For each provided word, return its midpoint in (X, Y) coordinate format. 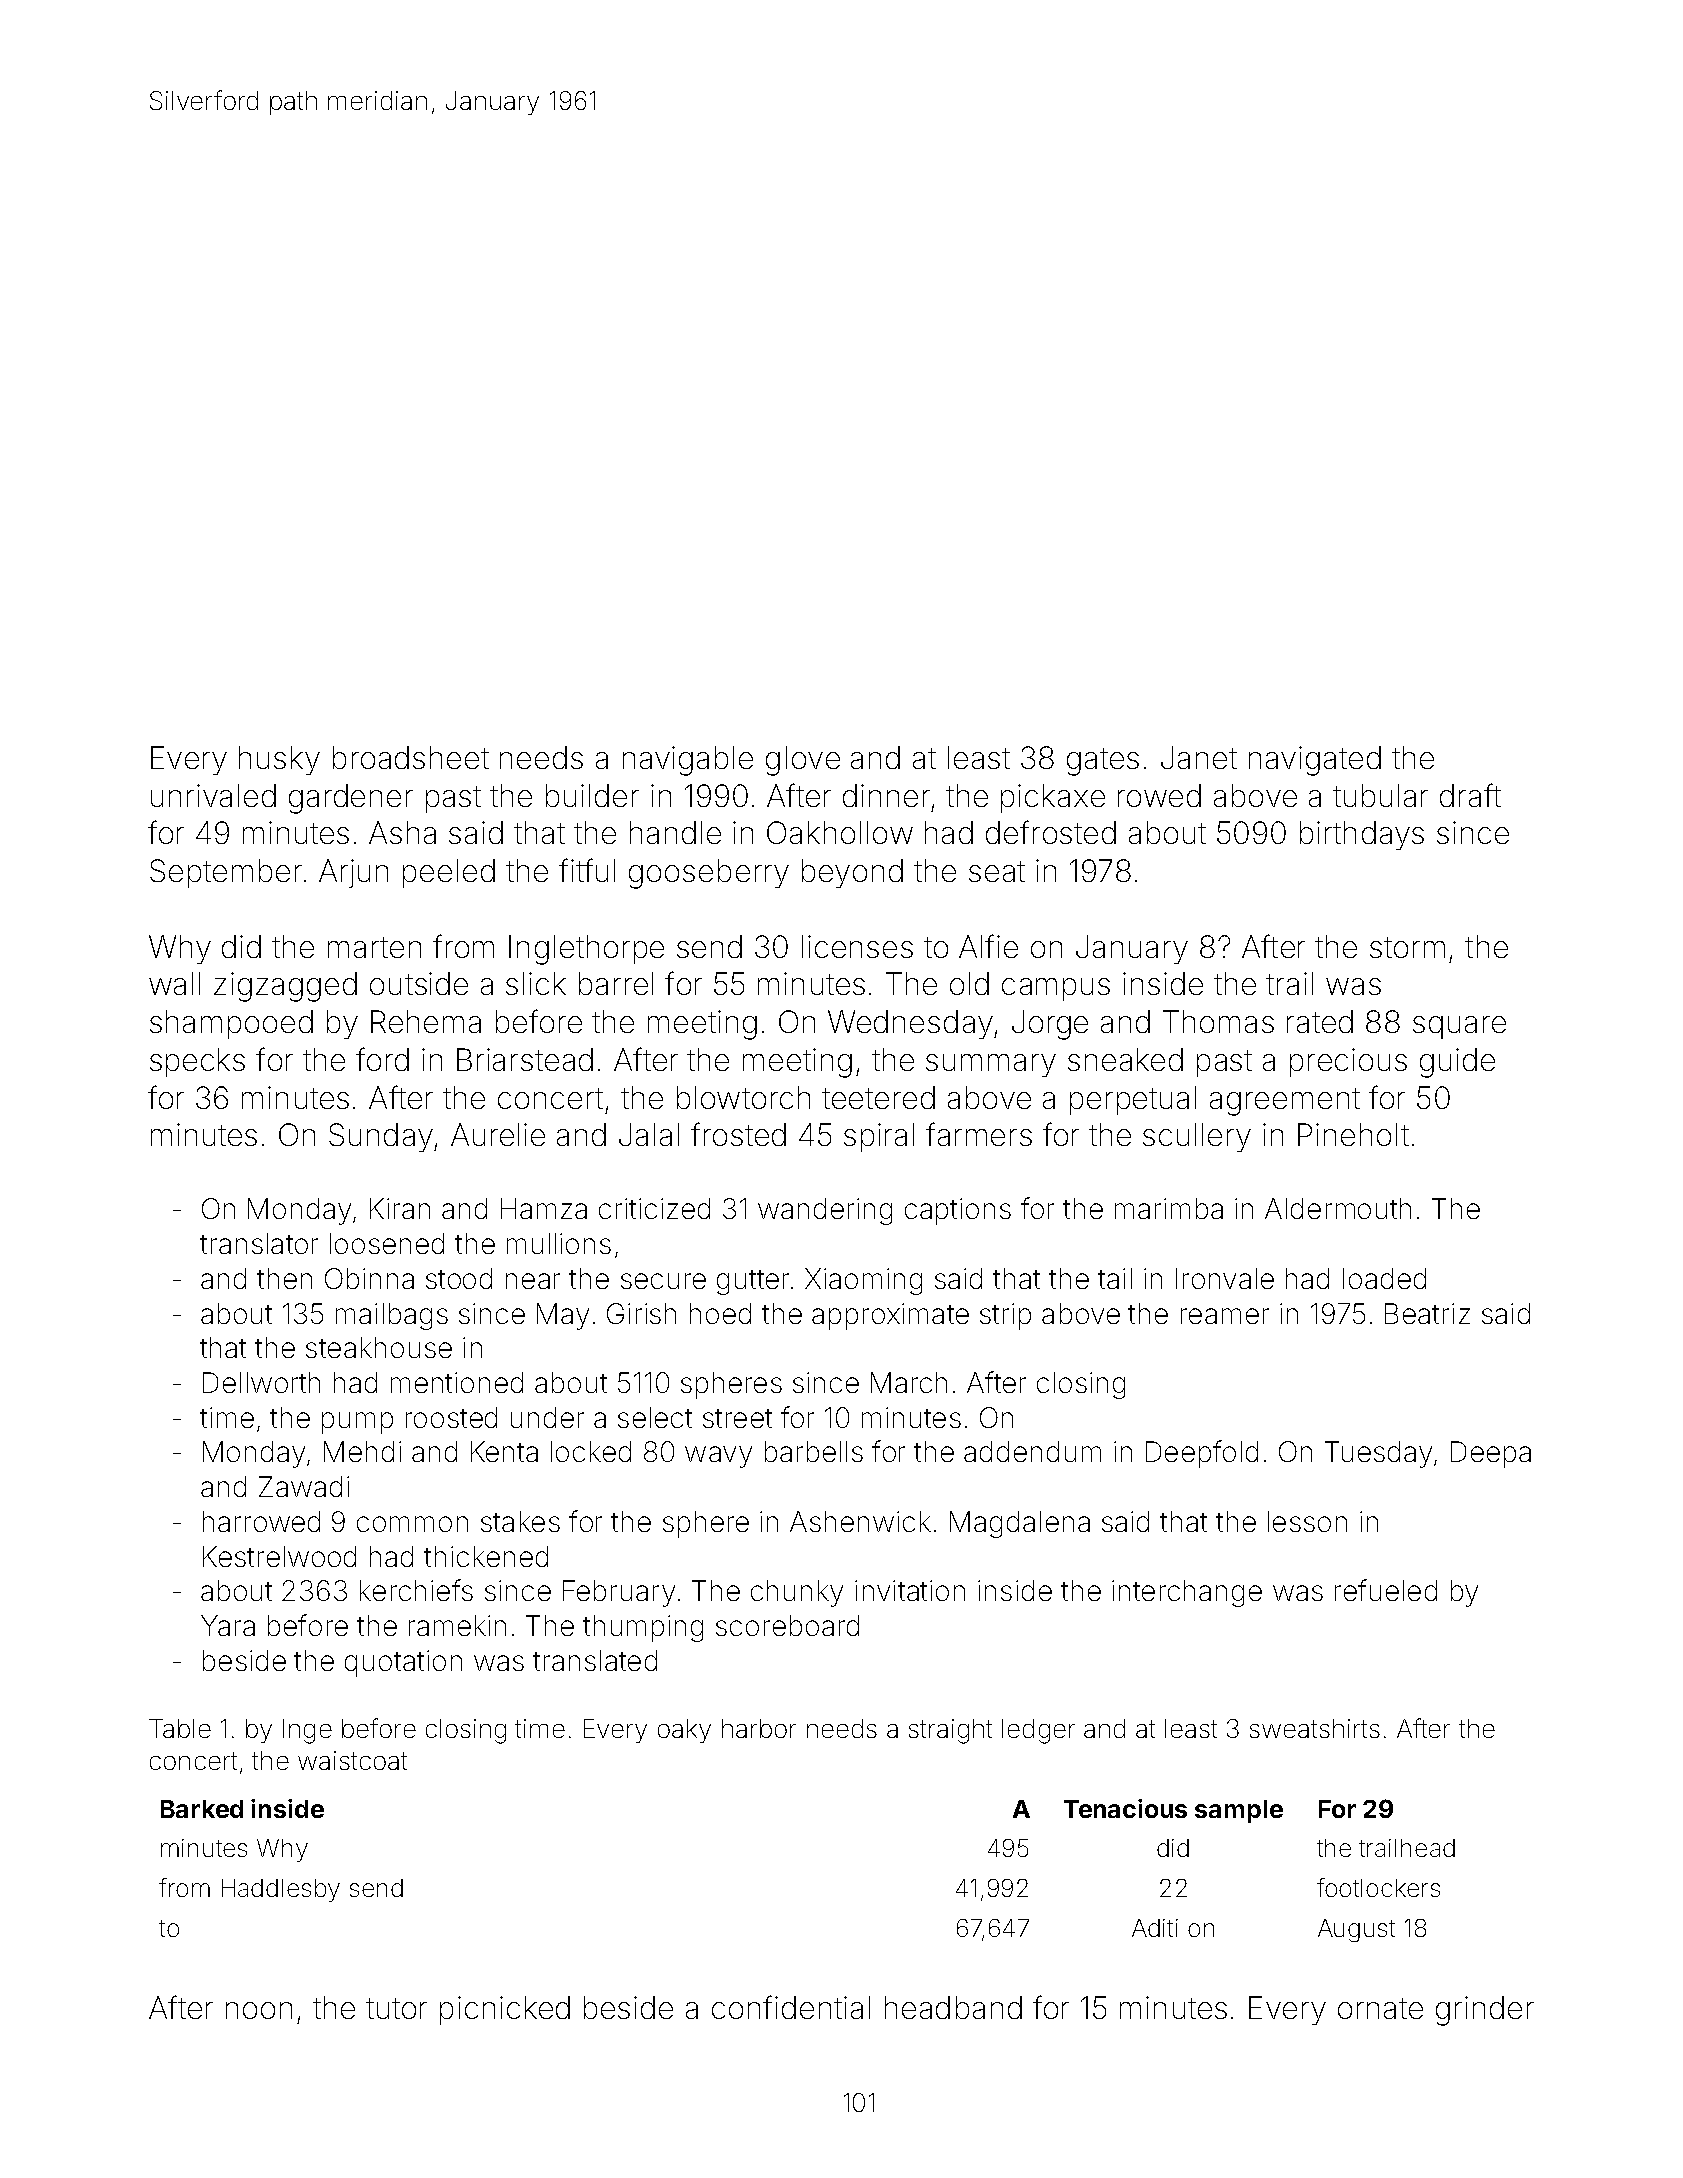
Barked (202, 1809)
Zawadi (304, 1486)
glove (803, 761)
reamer (1225, 1316)
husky (279, 760)
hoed (720, 1313)
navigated (1315, 761)
